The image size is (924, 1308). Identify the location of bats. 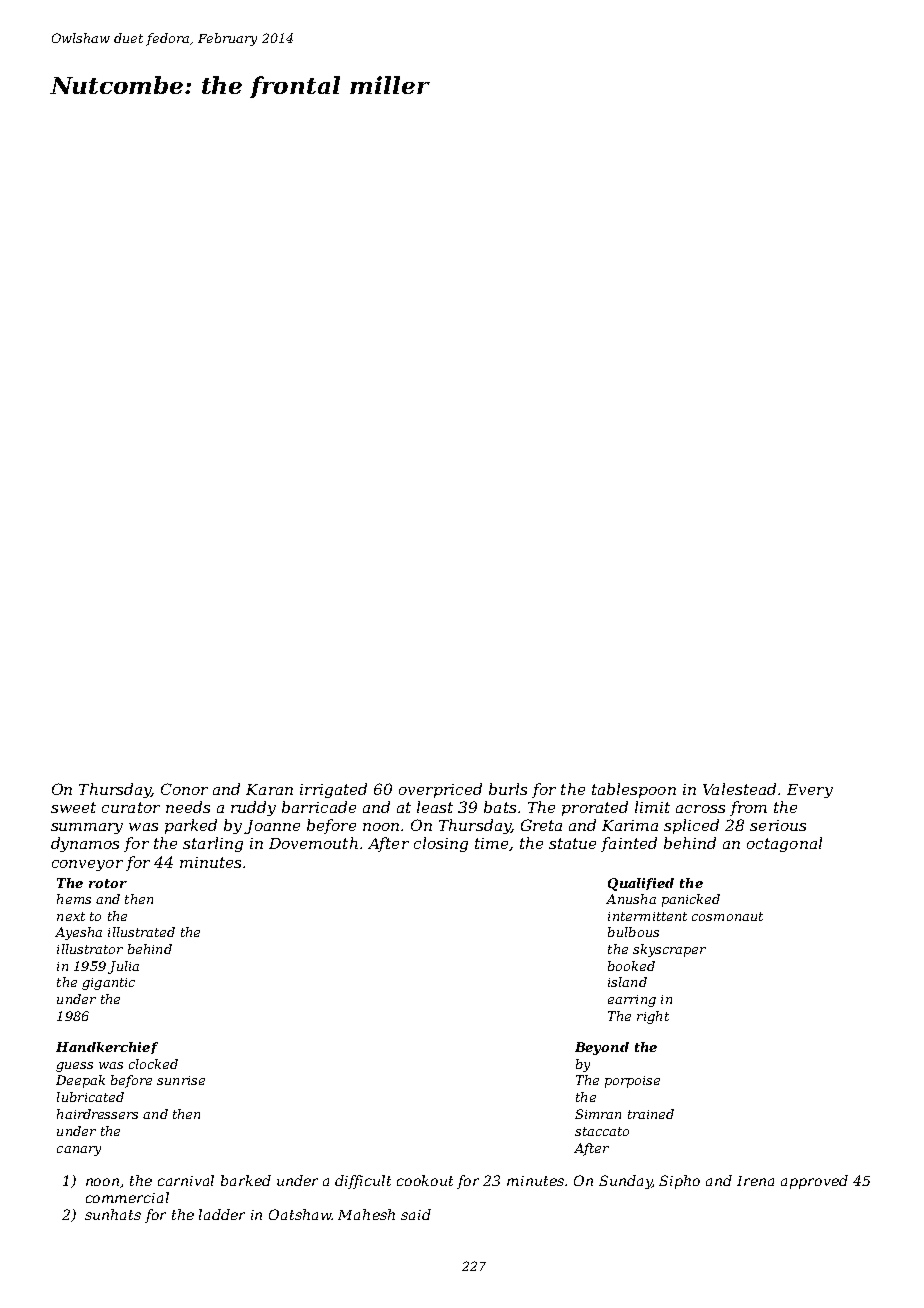
(500, 807).
